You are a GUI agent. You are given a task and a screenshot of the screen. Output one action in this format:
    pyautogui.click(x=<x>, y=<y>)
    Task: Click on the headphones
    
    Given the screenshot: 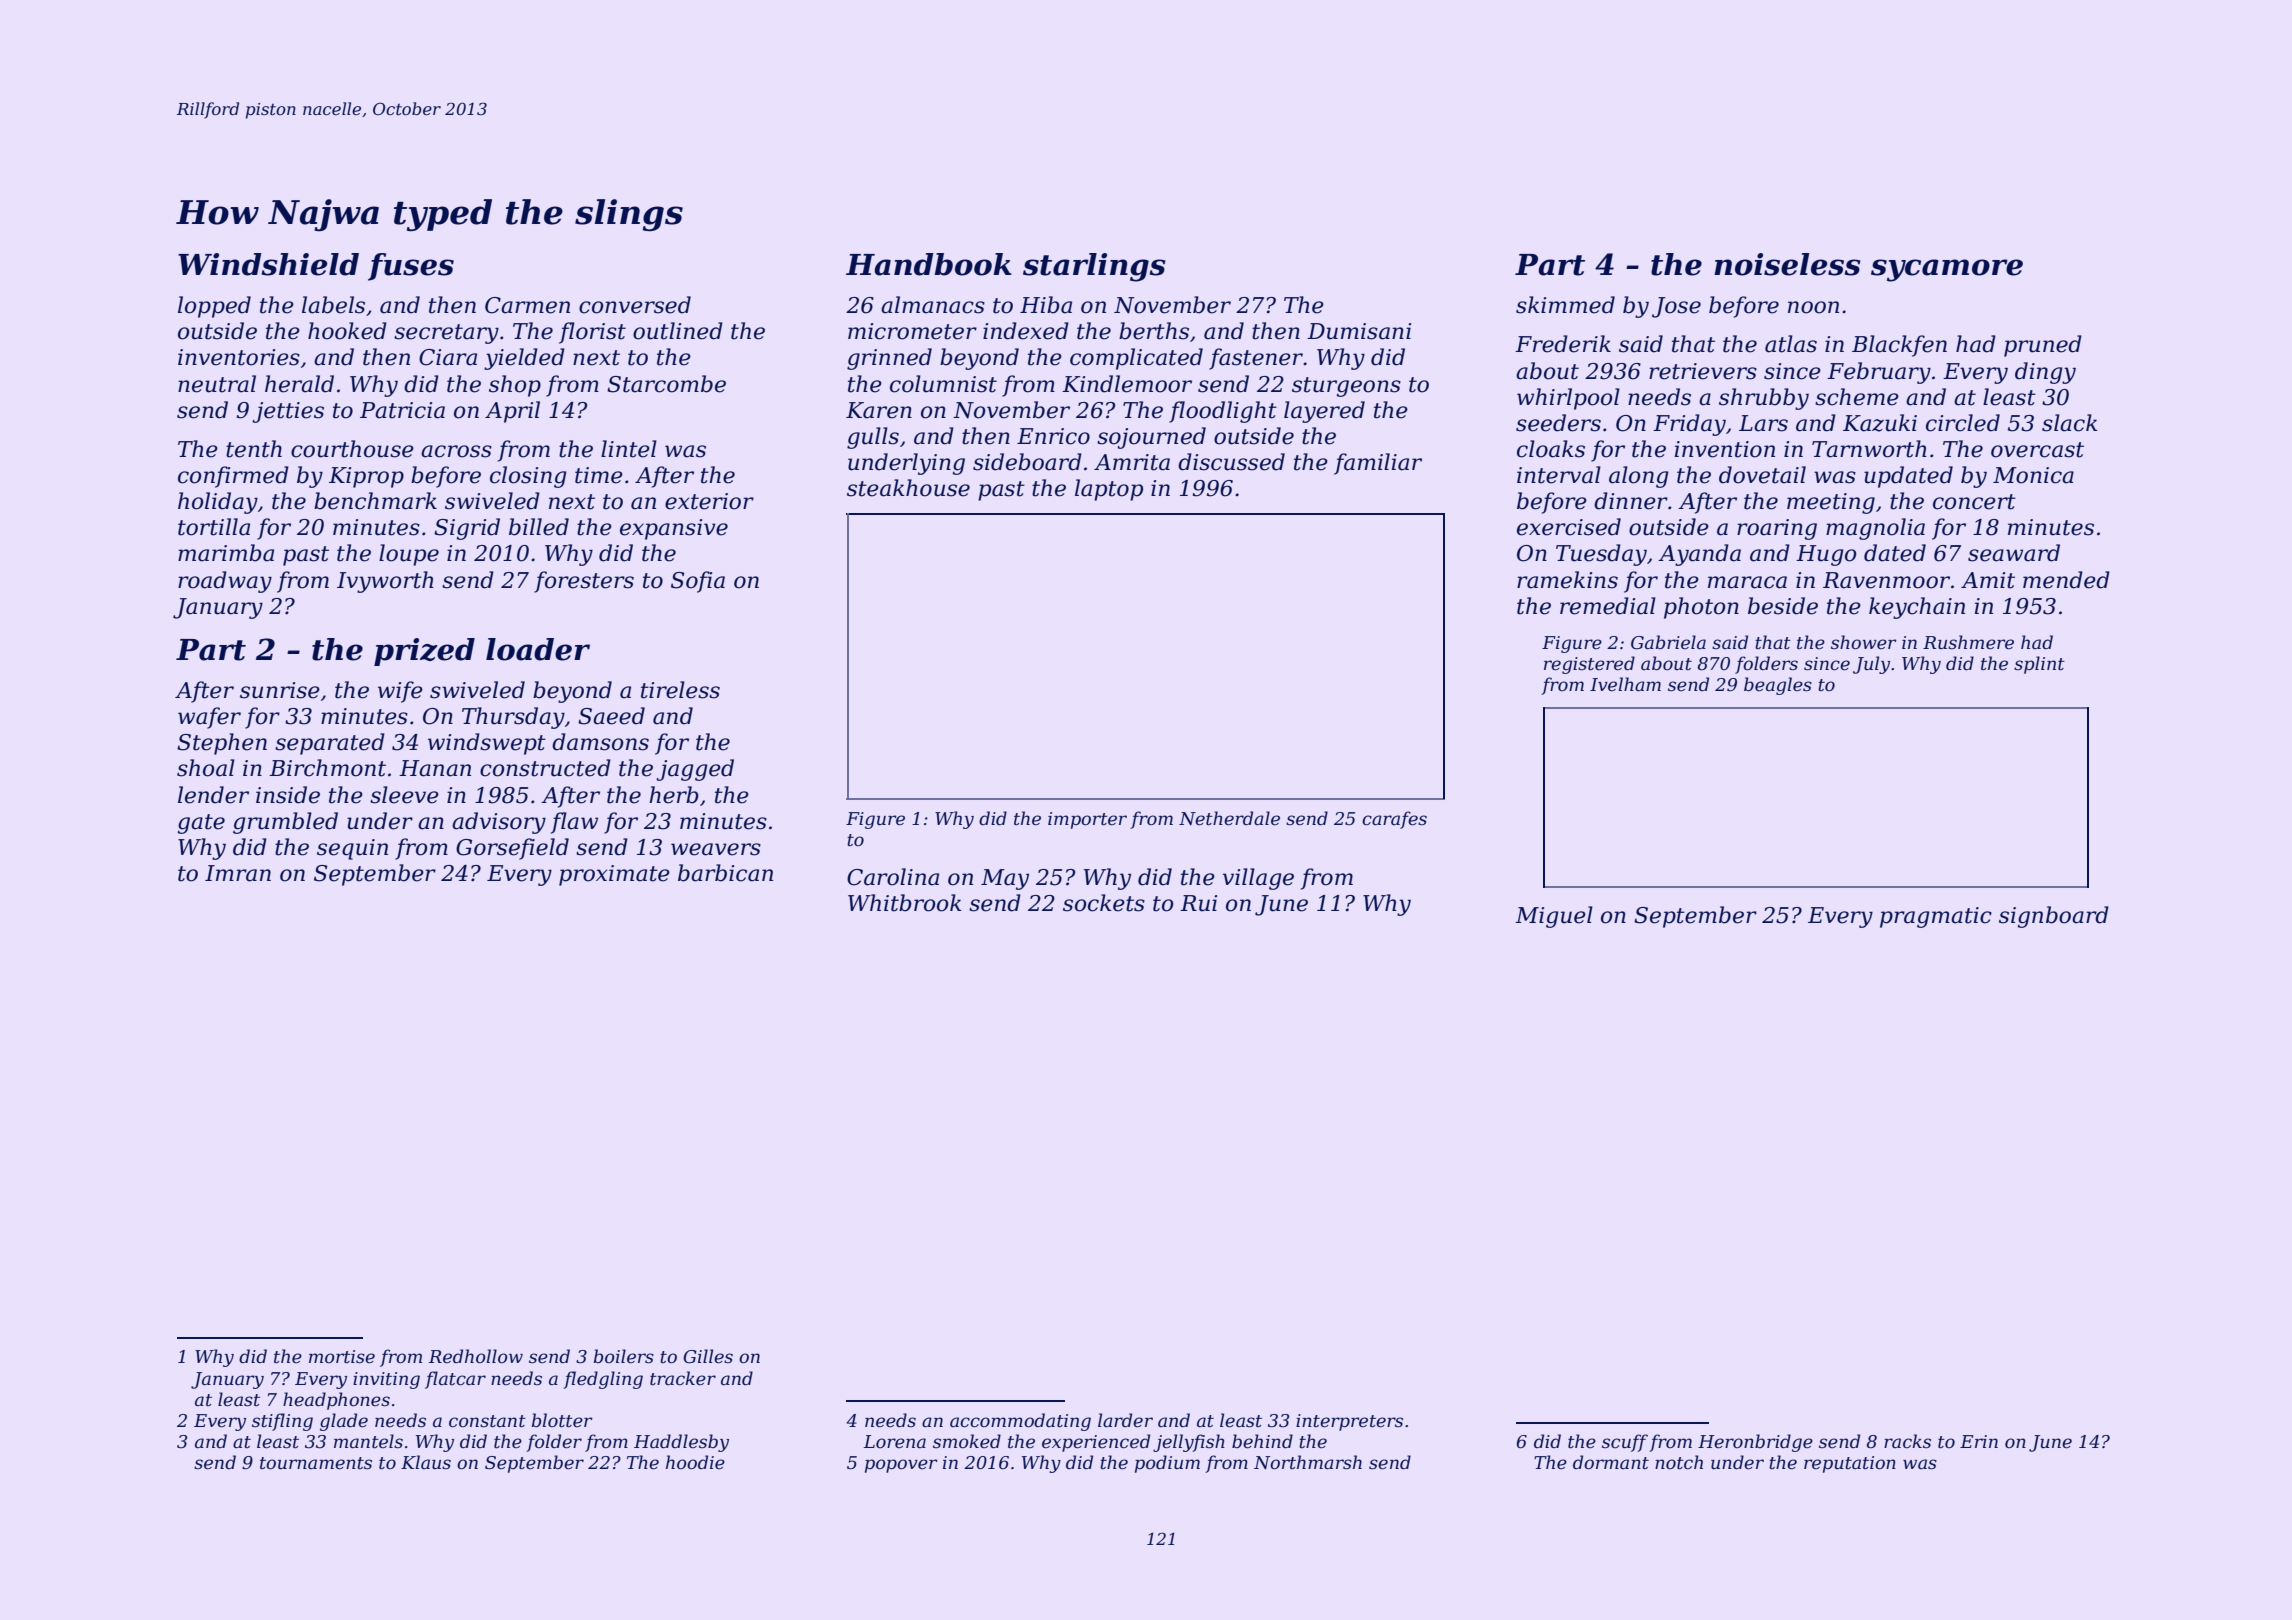 What is the action you would take?
    pyautogui.click(x=336, y=1401)
